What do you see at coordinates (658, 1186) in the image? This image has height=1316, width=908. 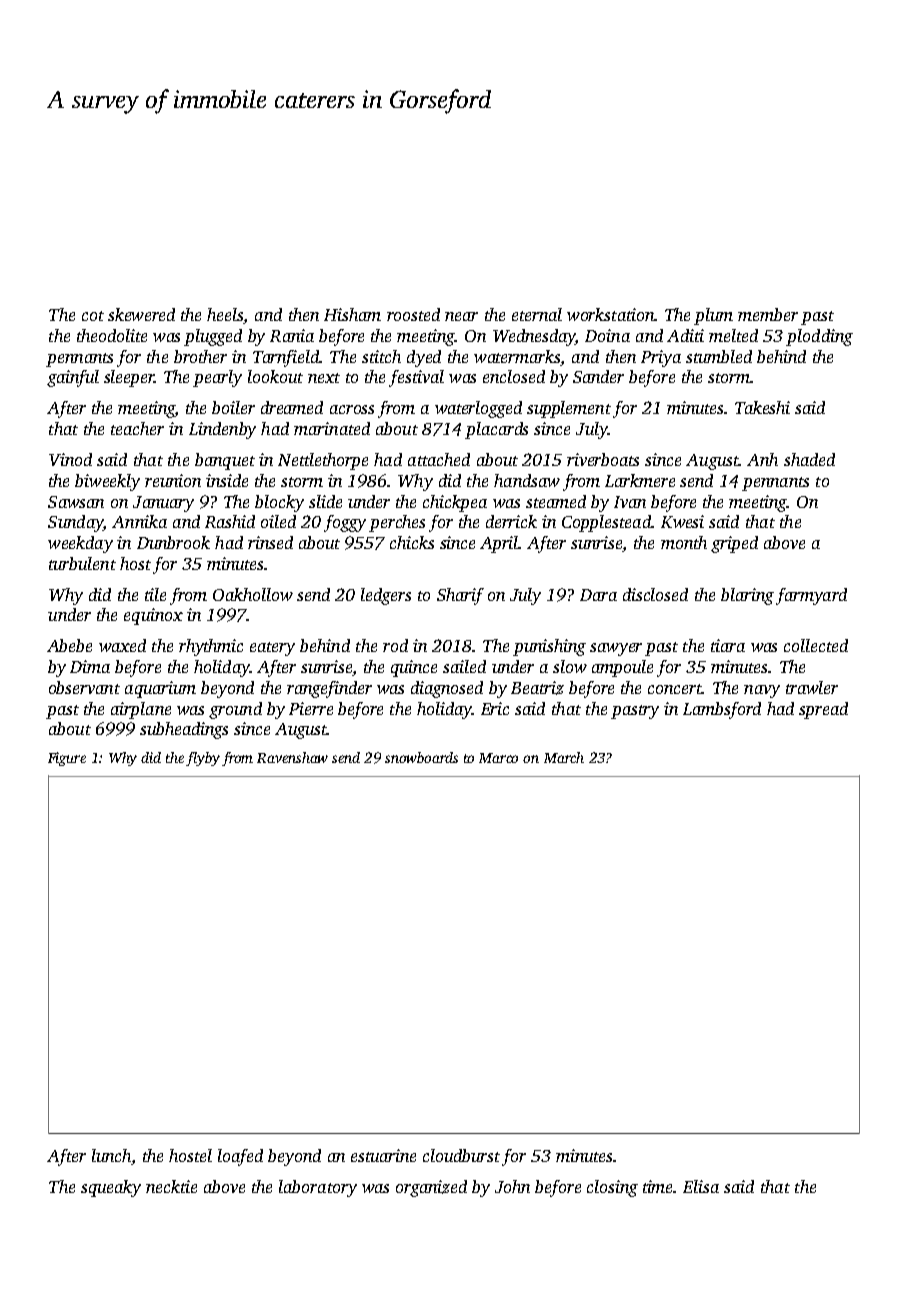 I see `time` at bounding box center [658, 1186].
